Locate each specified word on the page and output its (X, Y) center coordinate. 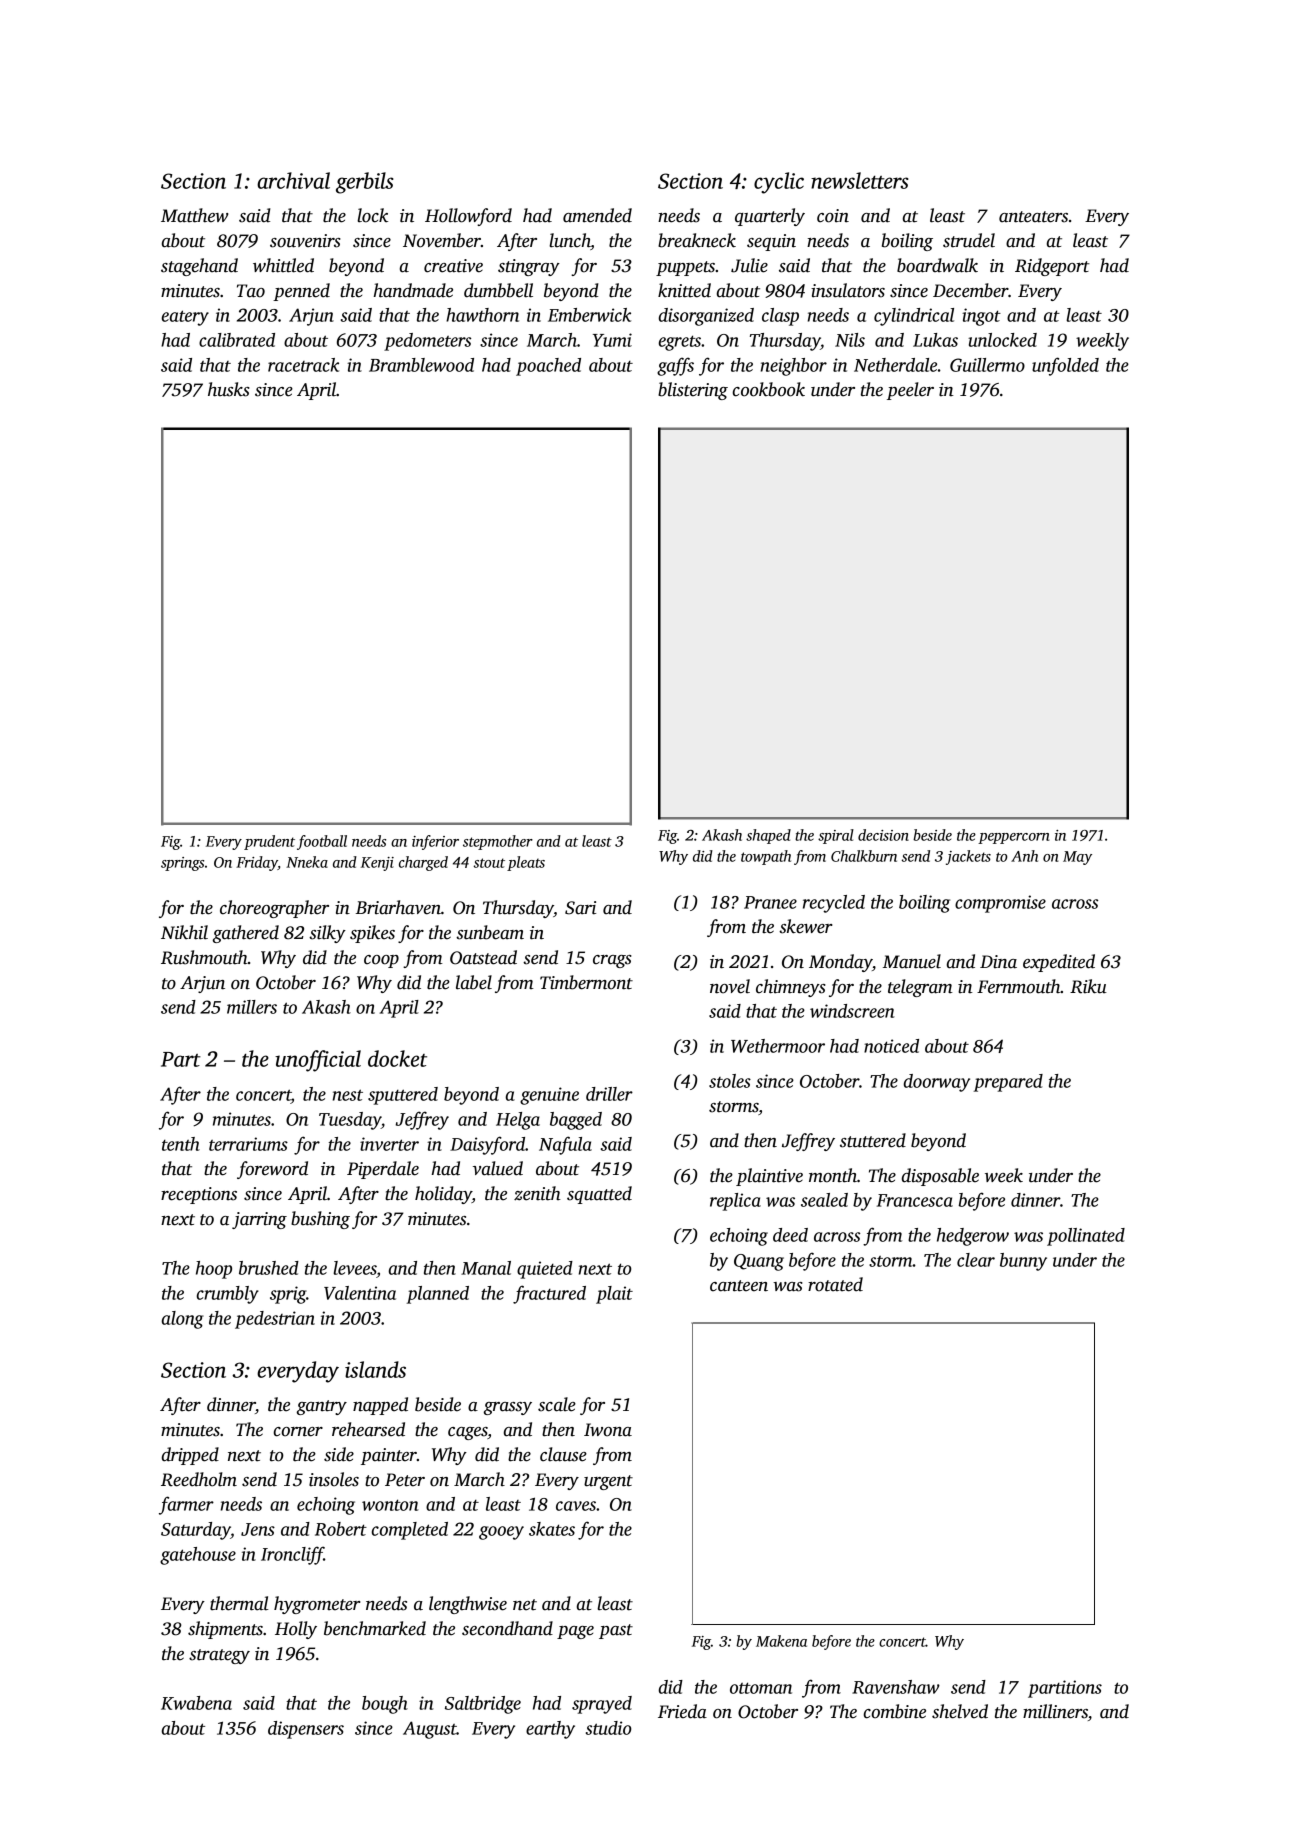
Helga (518, 1121)
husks (229, 389)
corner (298, 1432)
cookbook (769, 389)
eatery (185, 318)
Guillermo (987, 365)
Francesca (915, 1200)
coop (381, 961)
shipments (225, 1630)
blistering (693, 391)
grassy (508, 1408)
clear (976, 1260)
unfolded (1065, 366)
